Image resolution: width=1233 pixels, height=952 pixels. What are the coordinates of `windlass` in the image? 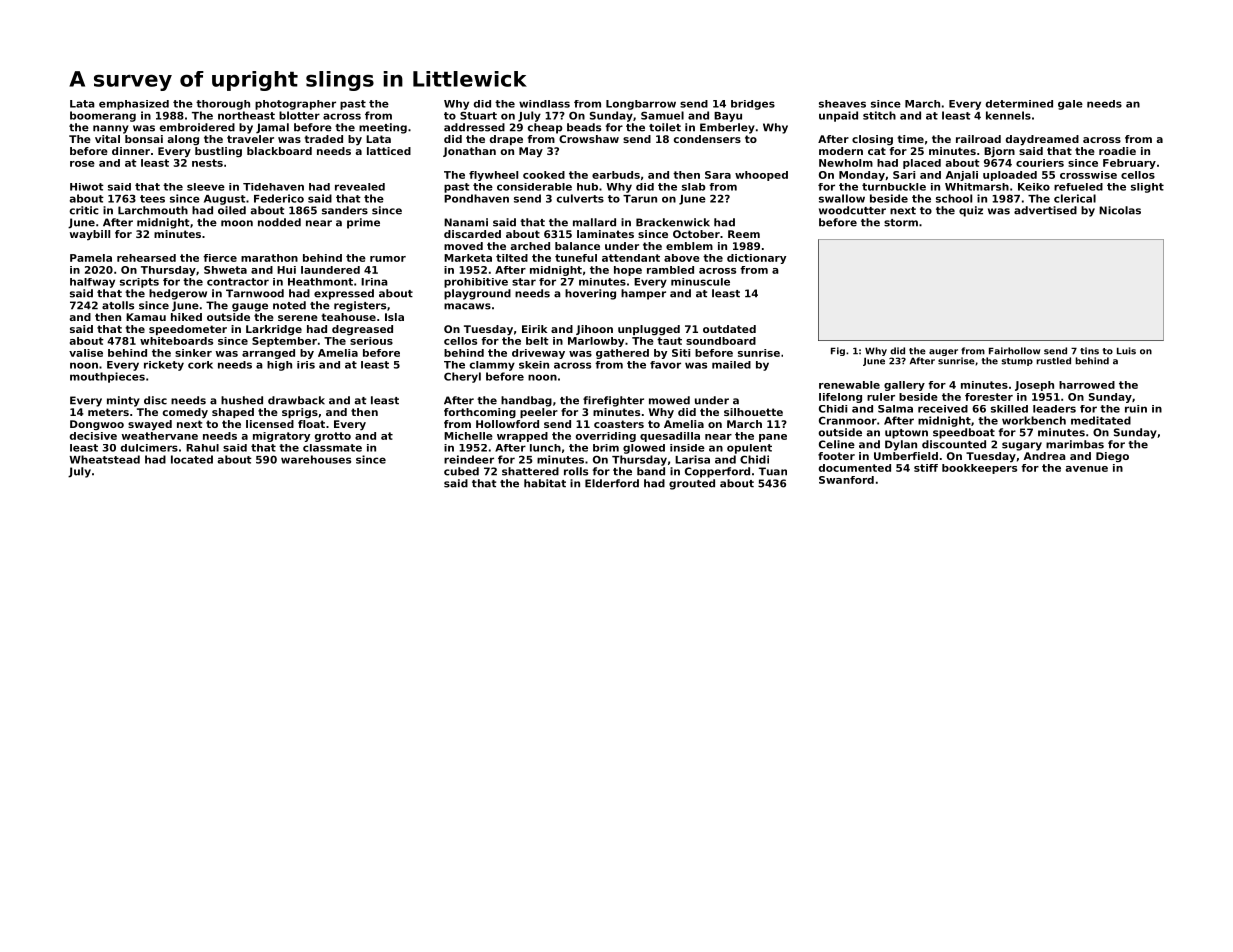 It's located at (544, 104).
